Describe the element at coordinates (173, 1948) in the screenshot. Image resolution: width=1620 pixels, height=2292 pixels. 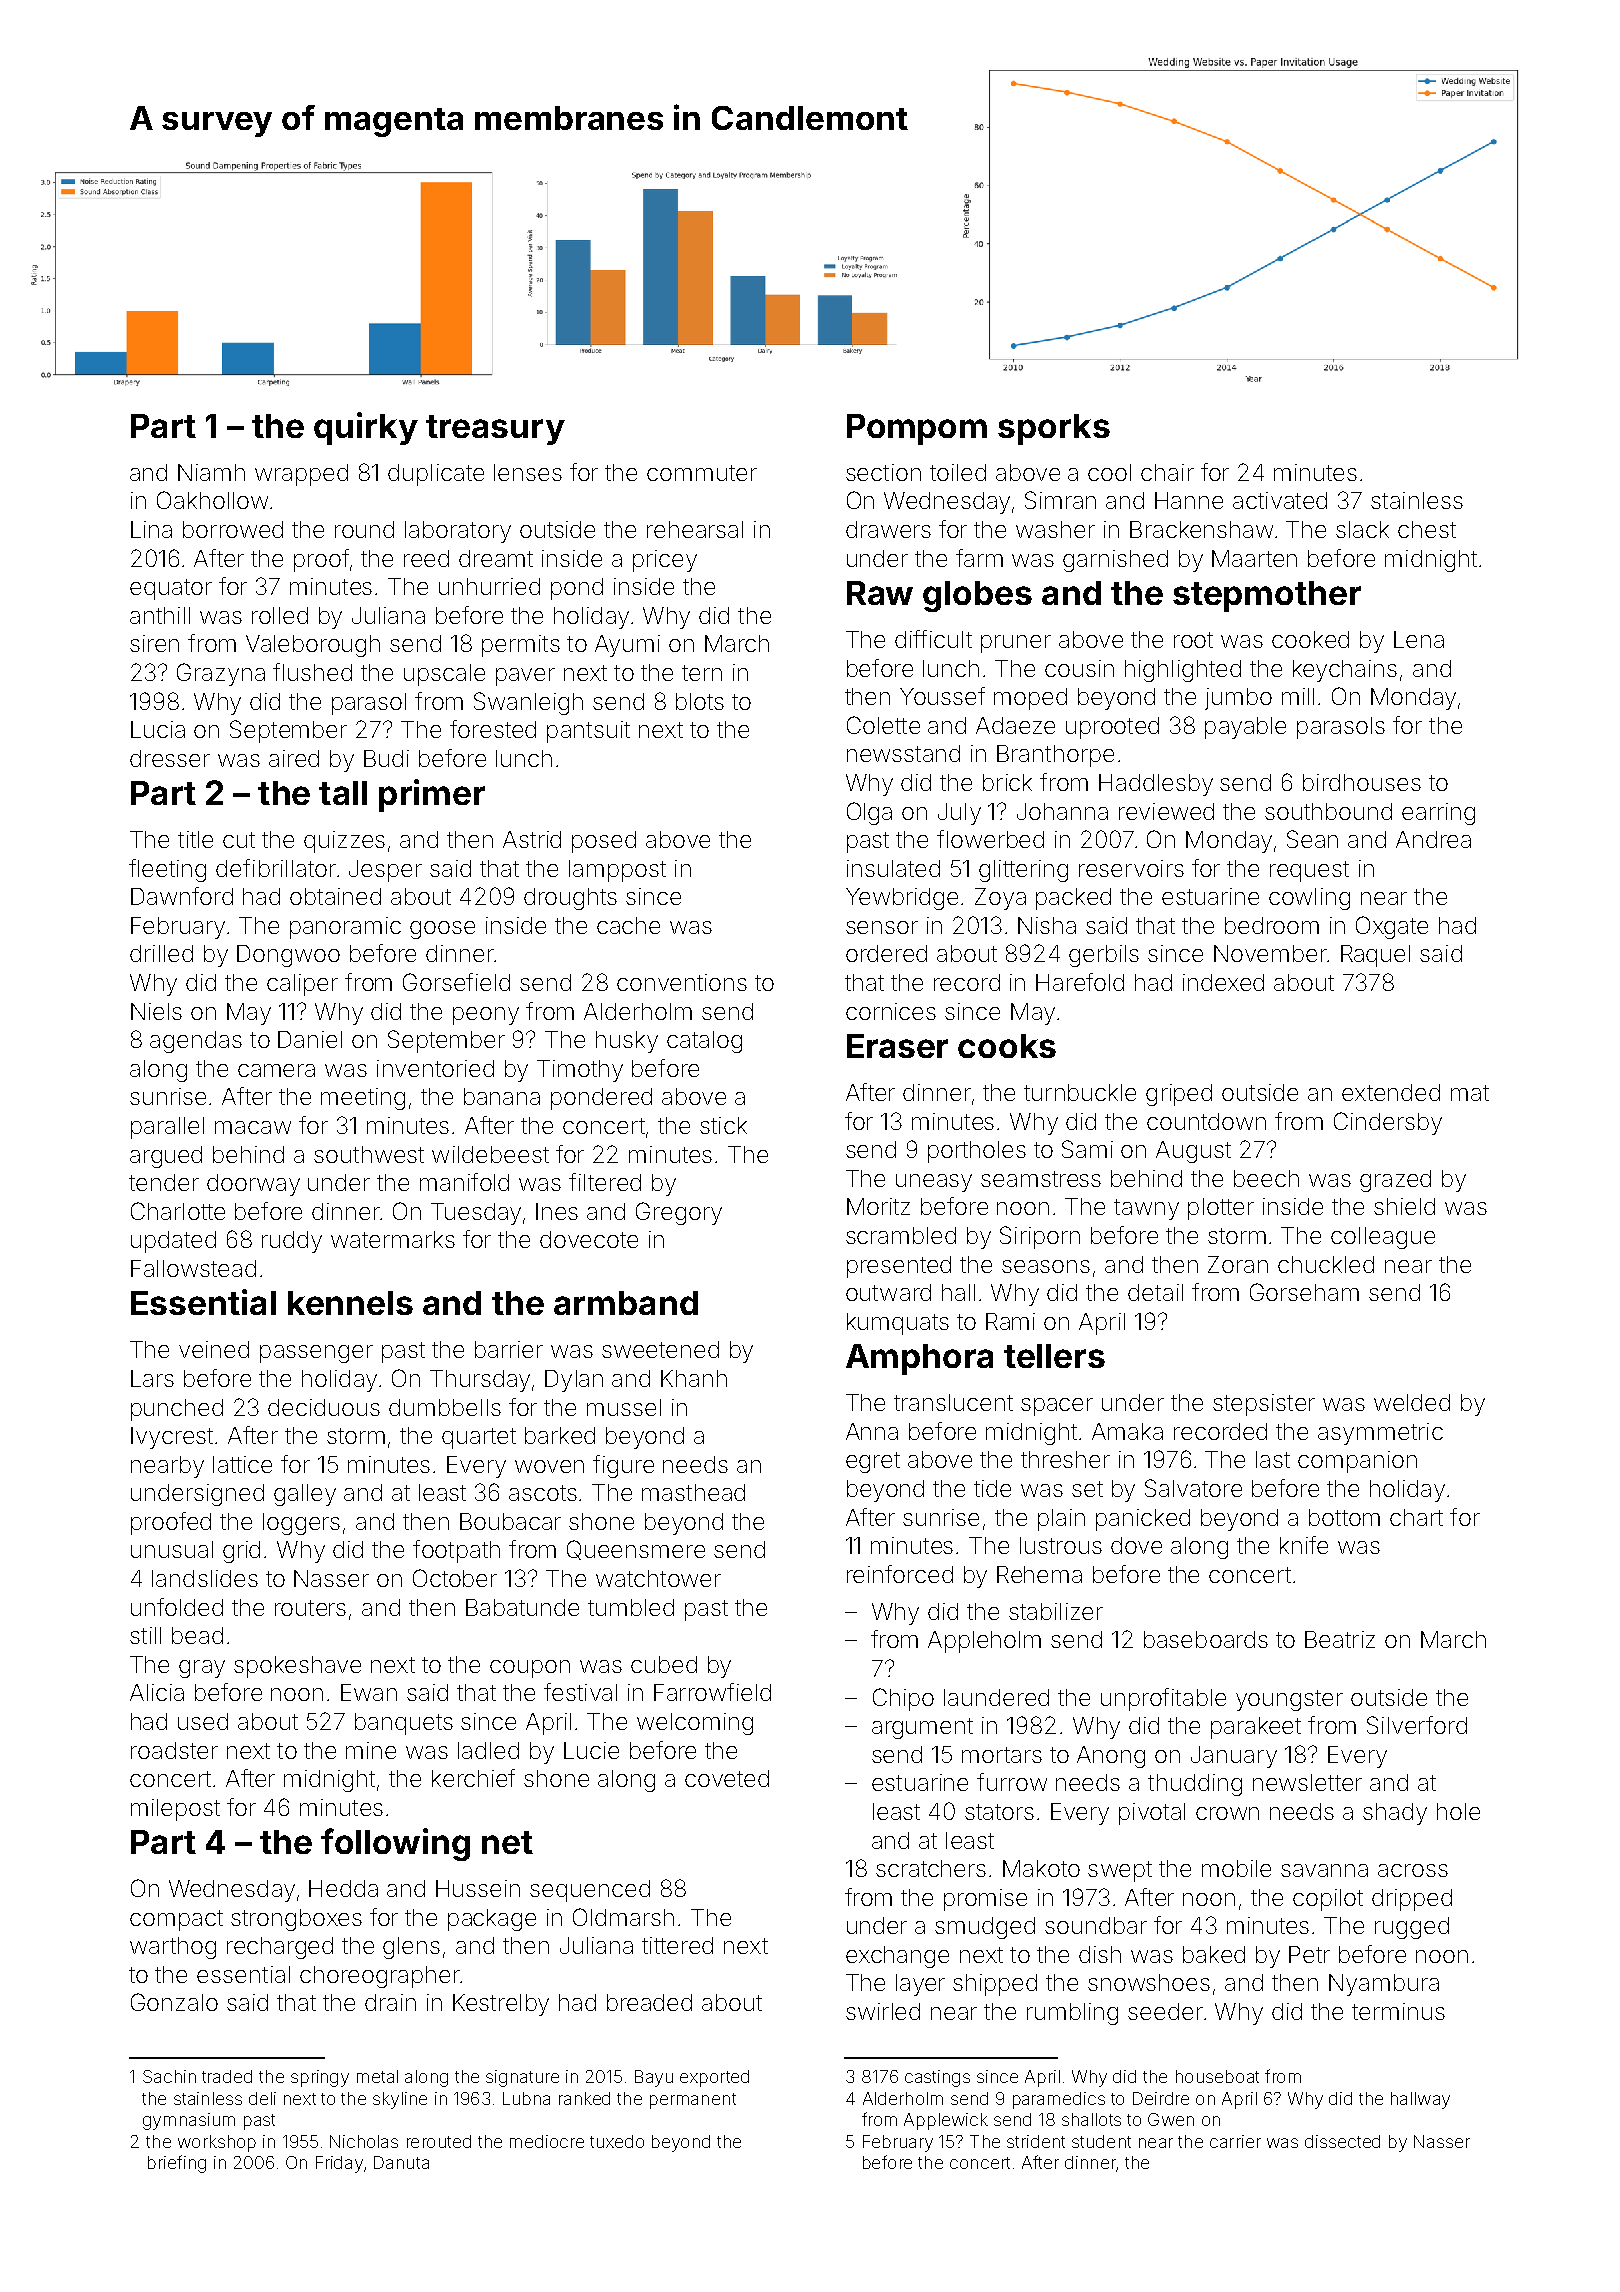
I see `warthog` at that location.
